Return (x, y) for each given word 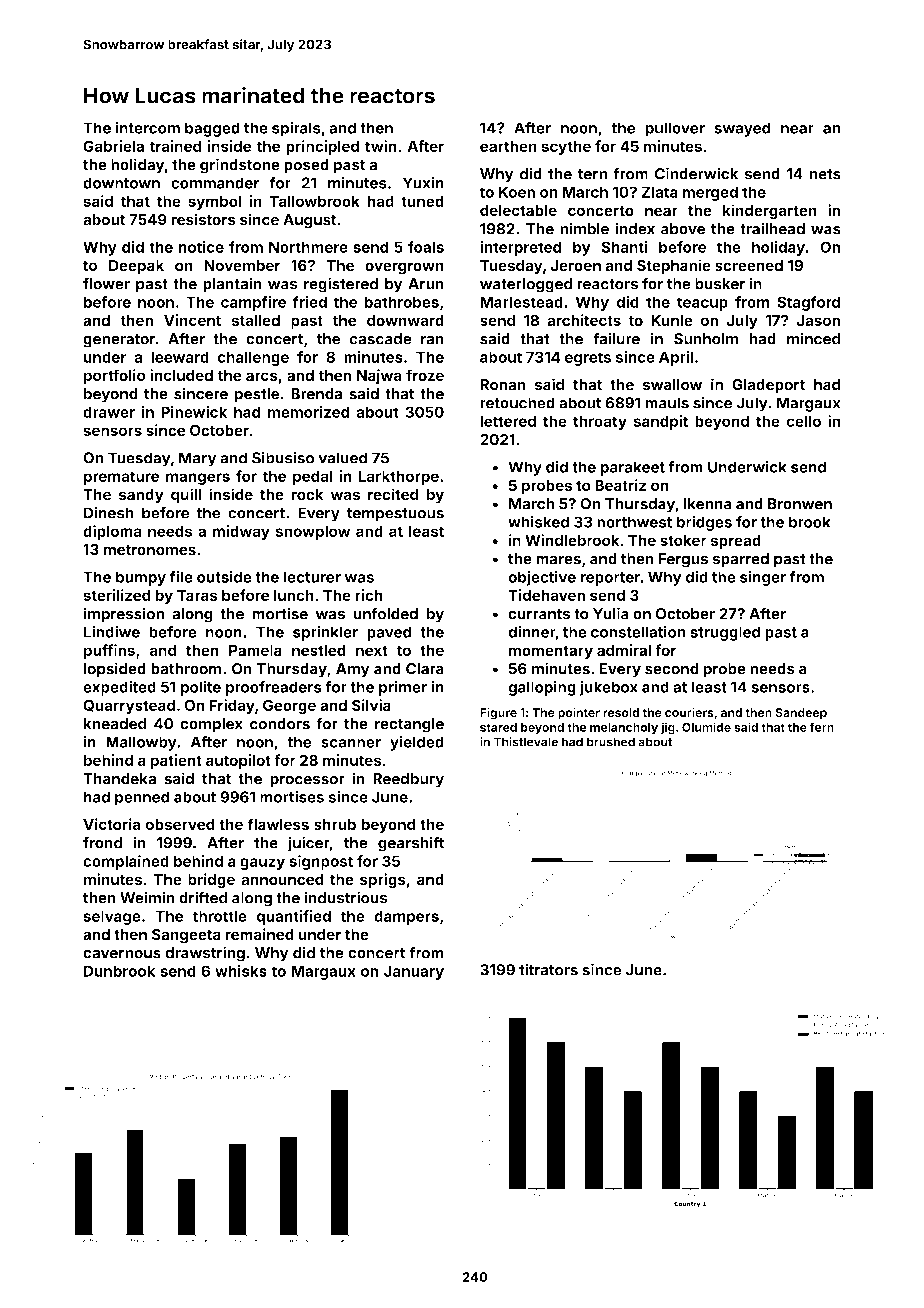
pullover (675, 129)
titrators (548, 970)
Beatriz (620, 485)
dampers (406, 917)
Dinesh (109, 513)
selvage (112, 917)
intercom (148, 128)
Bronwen (800, 504)
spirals (296, 129)
